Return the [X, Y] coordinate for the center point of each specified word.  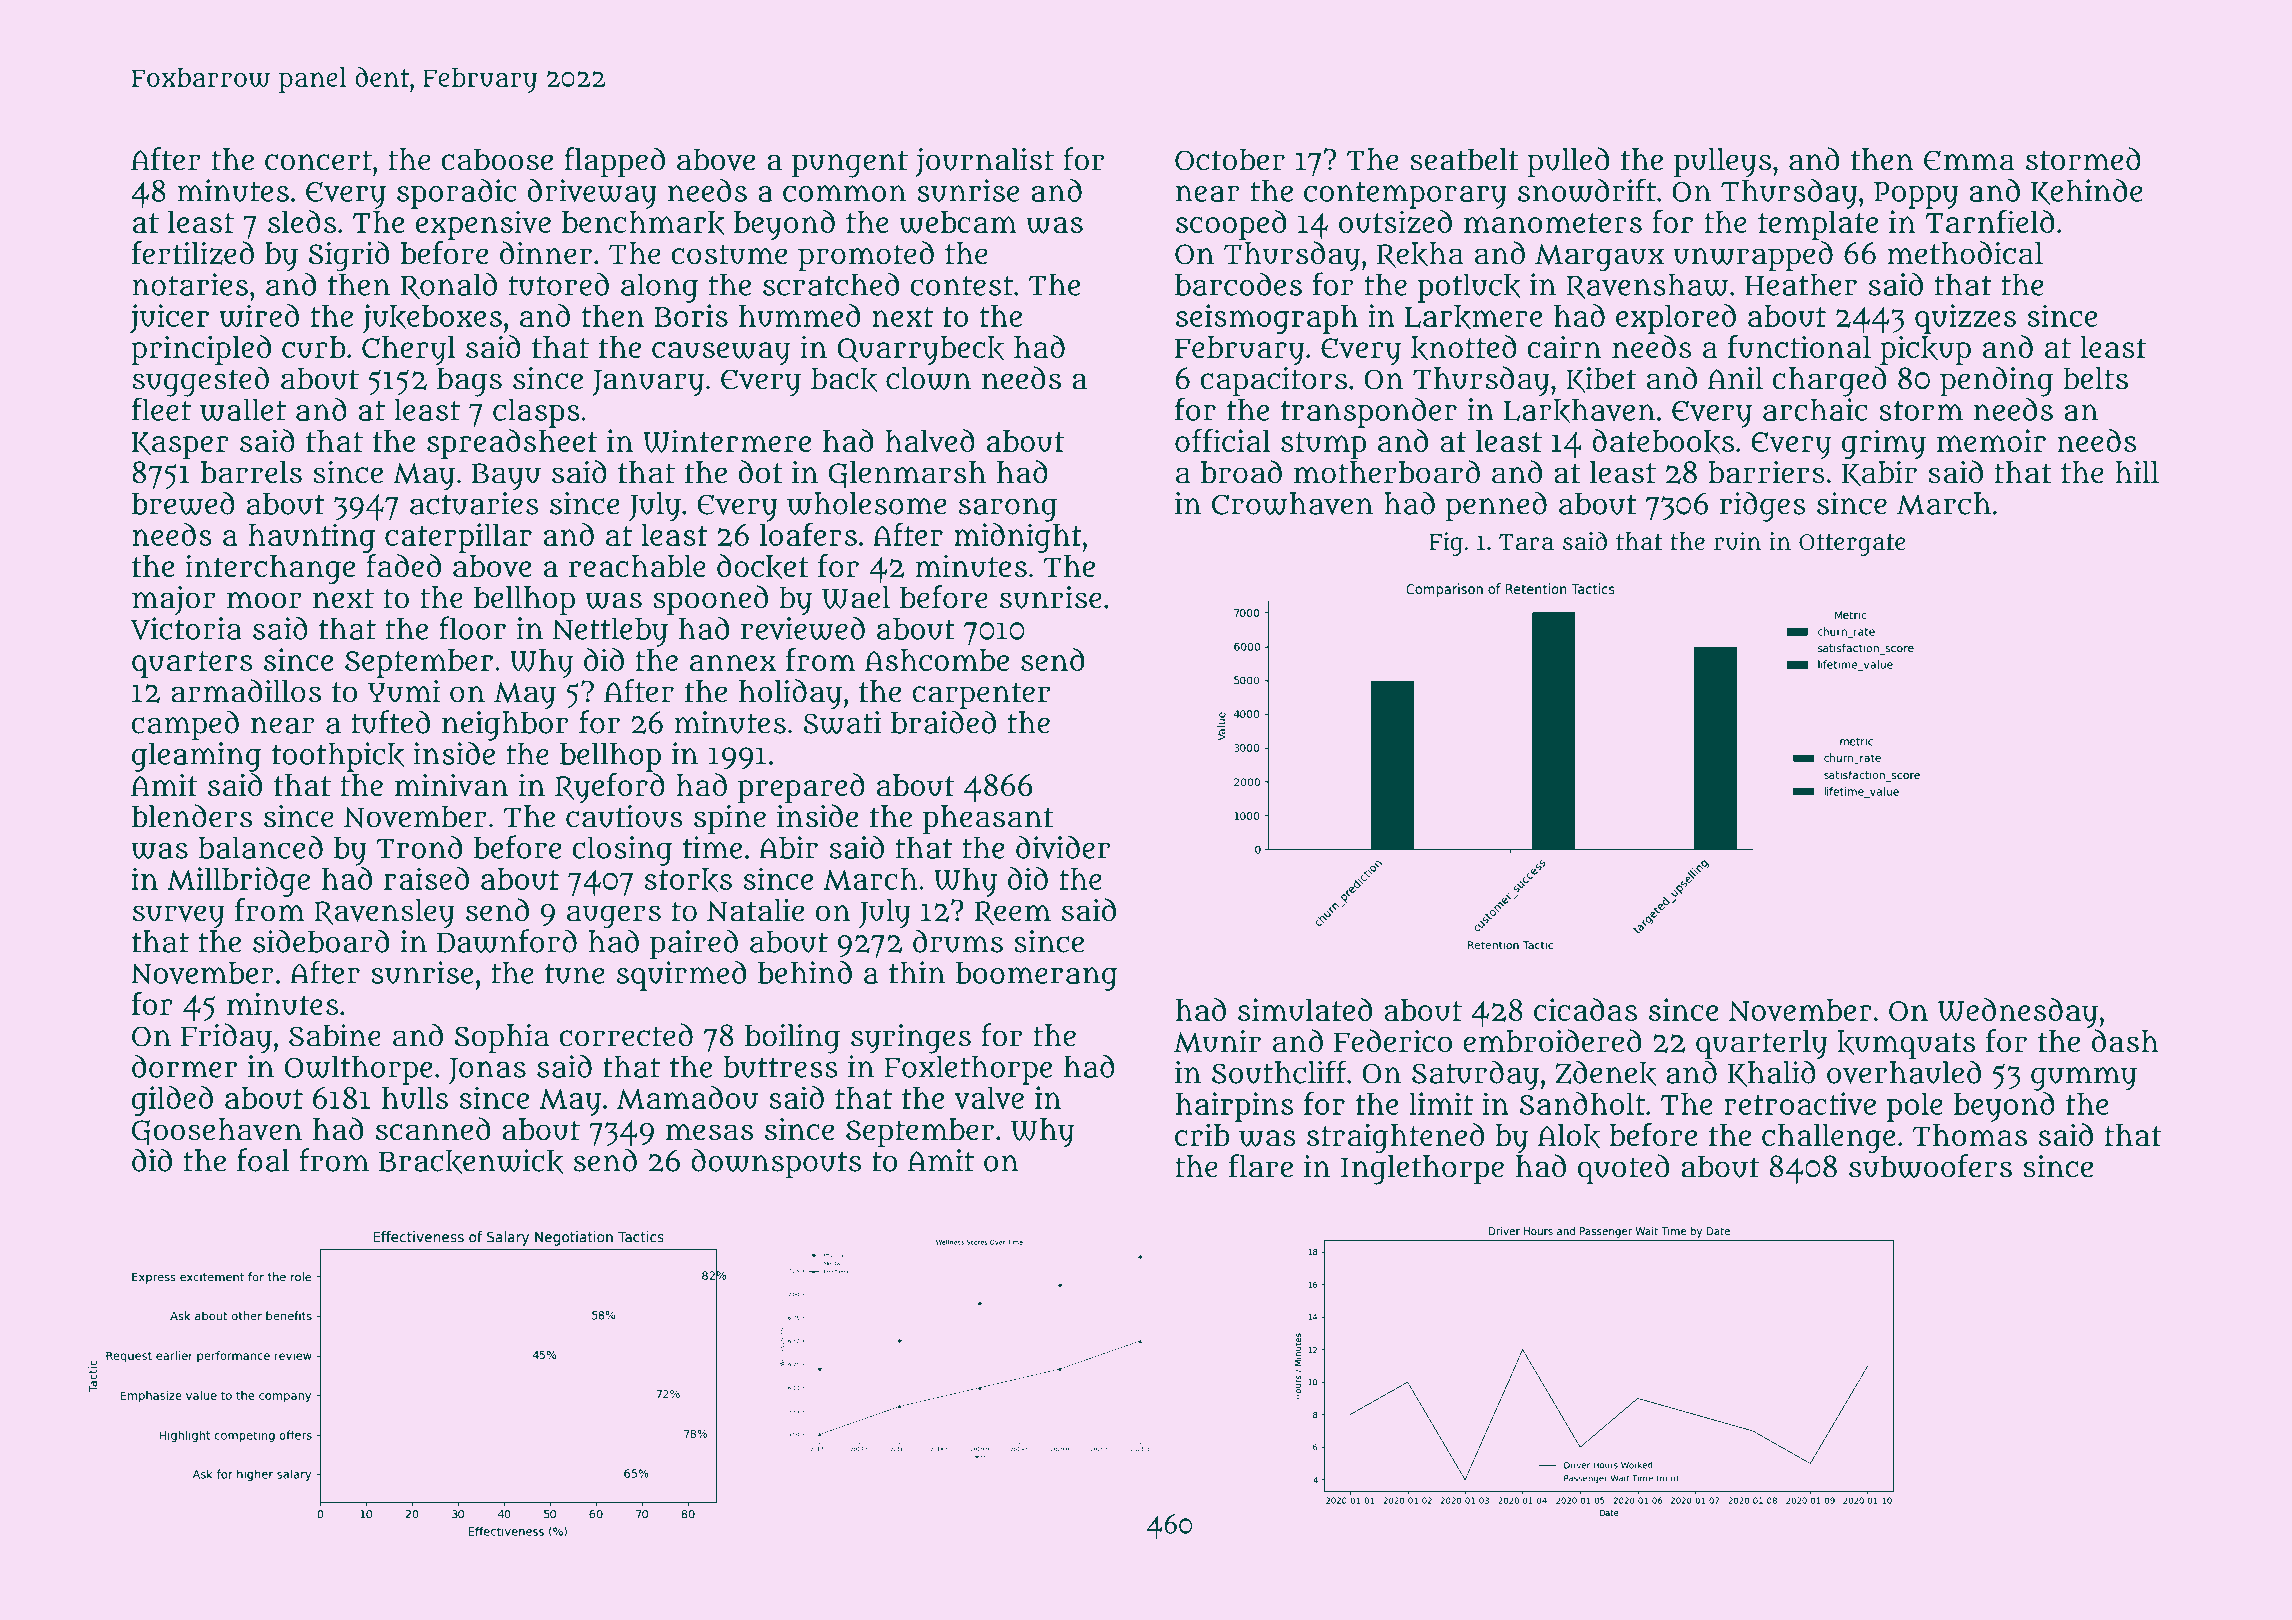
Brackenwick [471, 1161]
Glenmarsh [907, 474]
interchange [270, 569]
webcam [958, 222]
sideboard [321, 941]
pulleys [1722, 163]
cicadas [1585, 1009]
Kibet [1601, 380]
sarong [1008, 510]
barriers [1766, 472]
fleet [161, 409]
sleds [302, 221]
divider [1063, 847]
